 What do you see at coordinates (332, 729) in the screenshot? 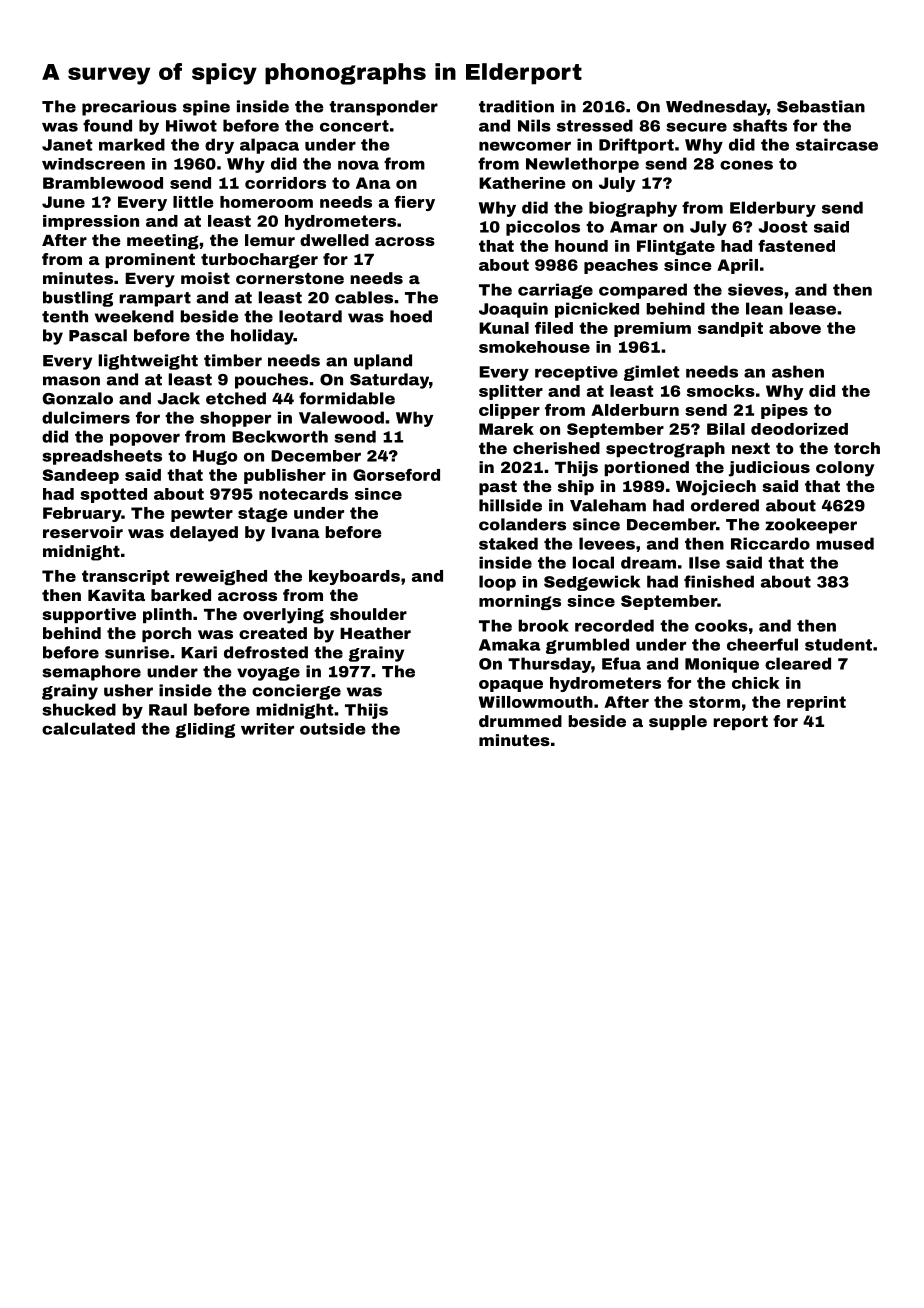
I see `outside` at bounding box center [332, 729].
